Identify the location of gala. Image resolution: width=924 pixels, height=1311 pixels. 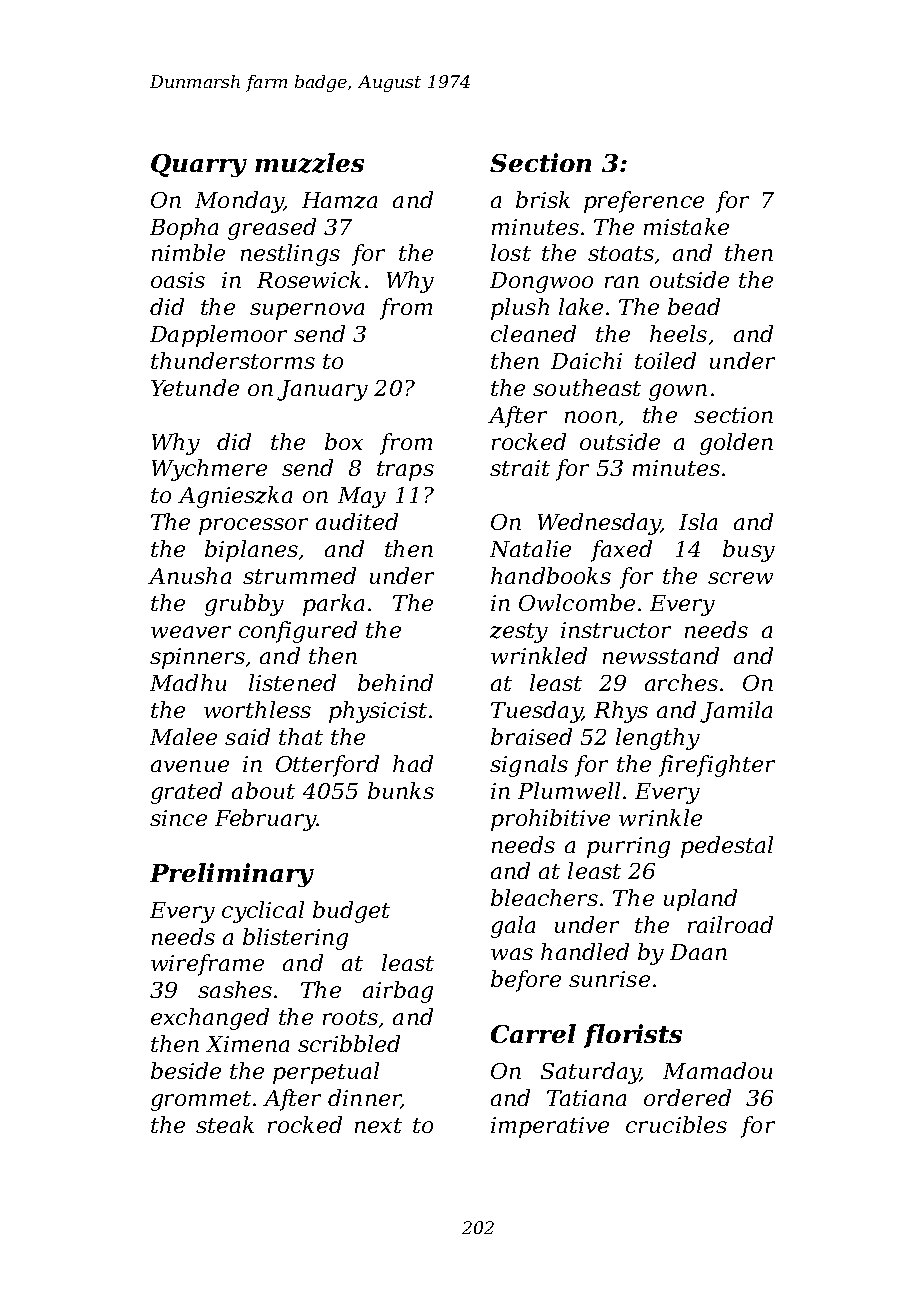
(513, 927).
